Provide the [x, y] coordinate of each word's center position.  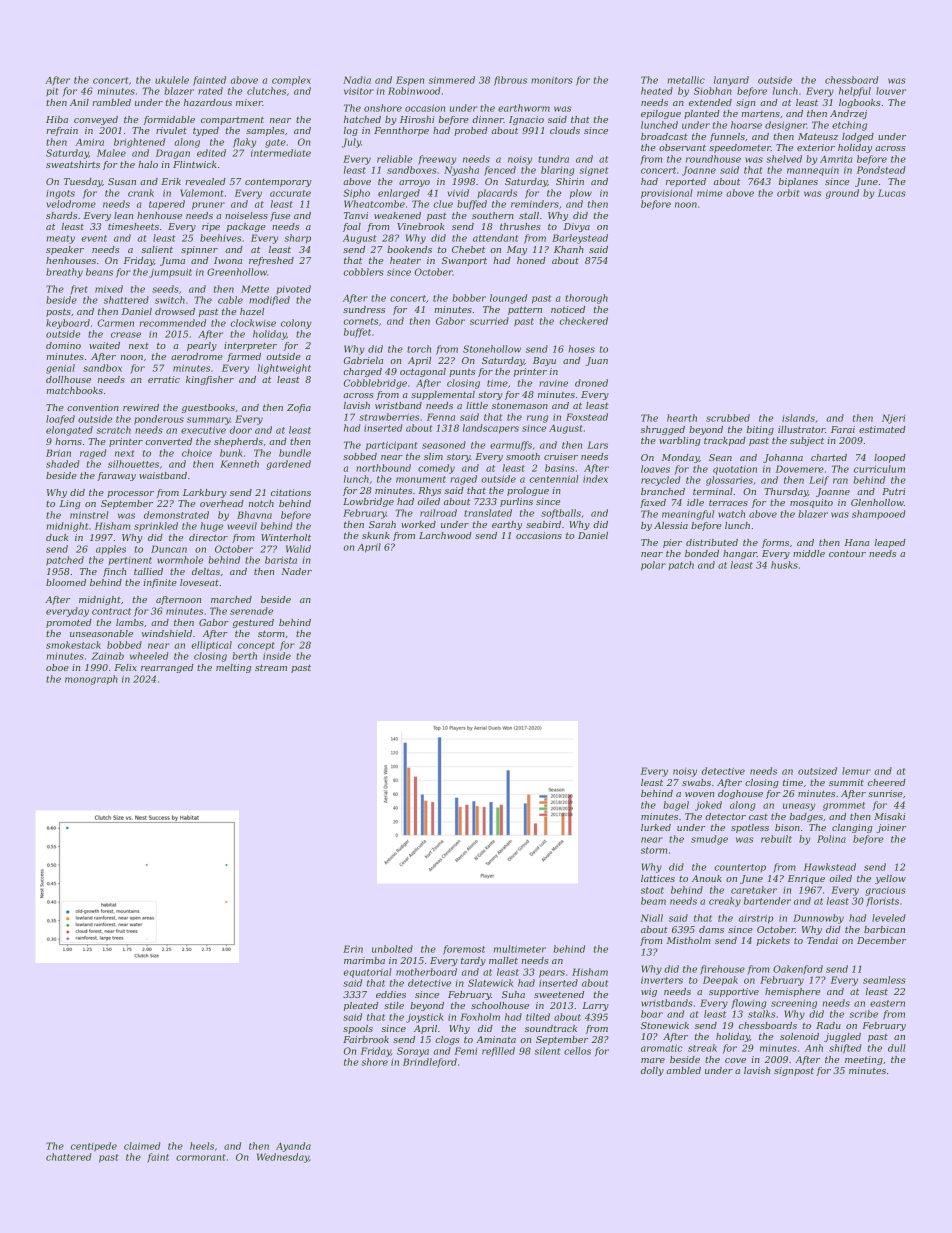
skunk [376, 535]
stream [271, 667]
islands [798, 418]
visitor [359, 91]
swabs [696, 782]
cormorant [201, 1157]
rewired [141, 407]
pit [52, 92]
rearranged [167, 668]
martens [760, 114]
